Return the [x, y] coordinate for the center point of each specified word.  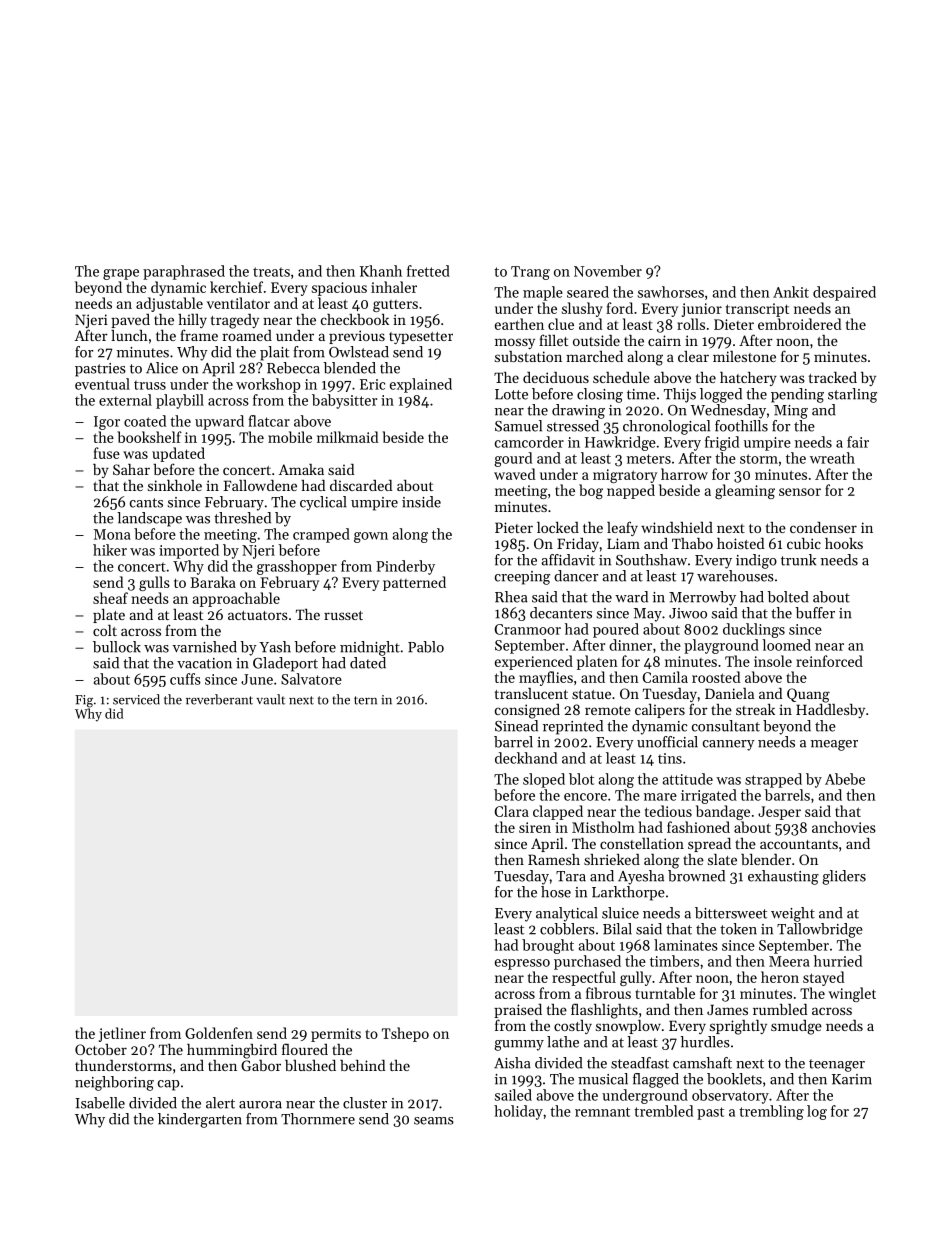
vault [270, 699]
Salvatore [311, 679]
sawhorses [671, 292]
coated [145, 421]
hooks [844, 543]
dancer [576, 576]
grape [121, 274]
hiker [110, 550]
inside [421, 502]
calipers [660, 711]
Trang [530, 273]
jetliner [122, 1034]
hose [556, 892]
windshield [677, 527]
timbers [674, 961]
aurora [260, 1105]
